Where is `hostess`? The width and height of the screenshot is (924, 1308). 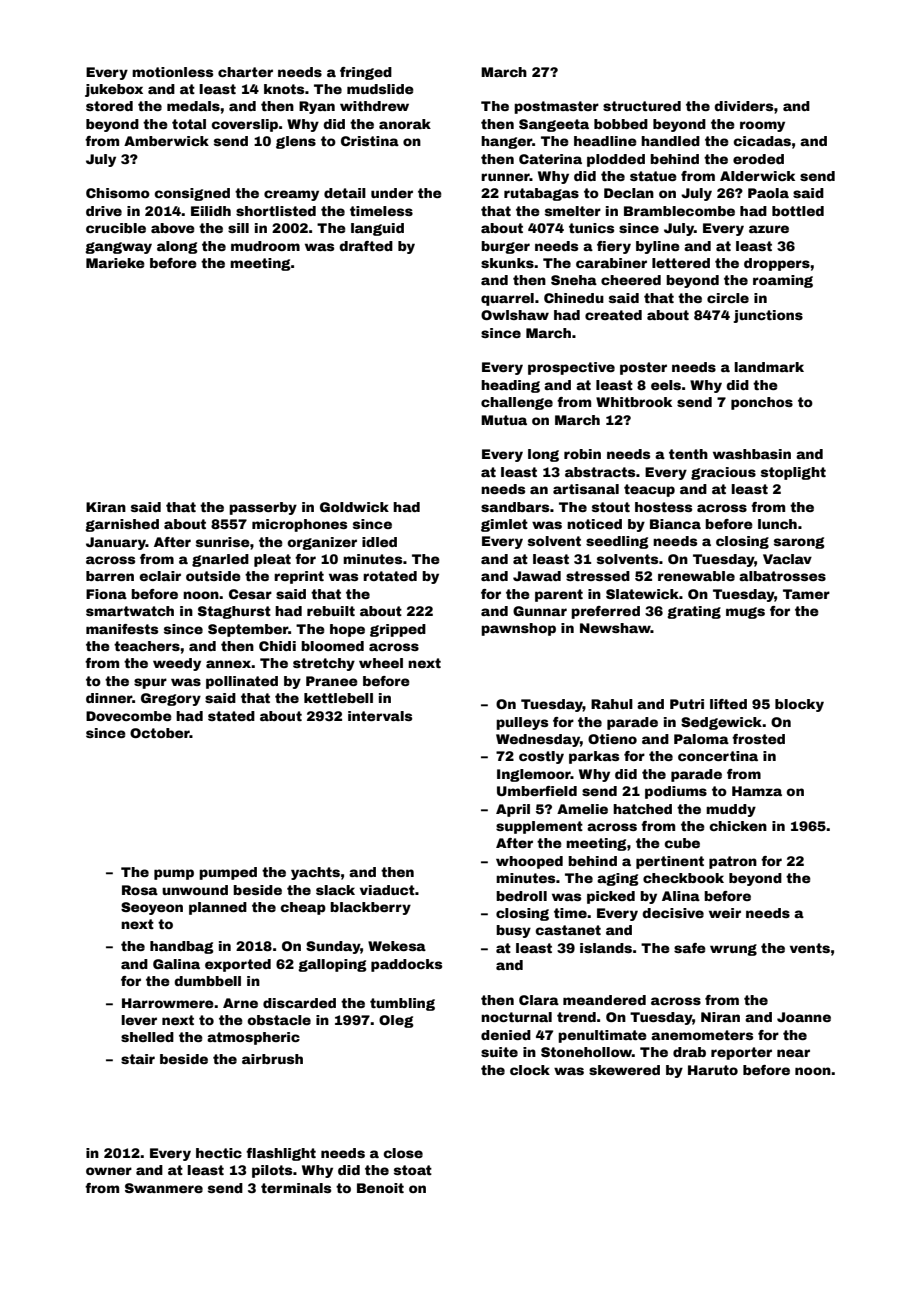
hostess is located at coordinates (663, 507).
